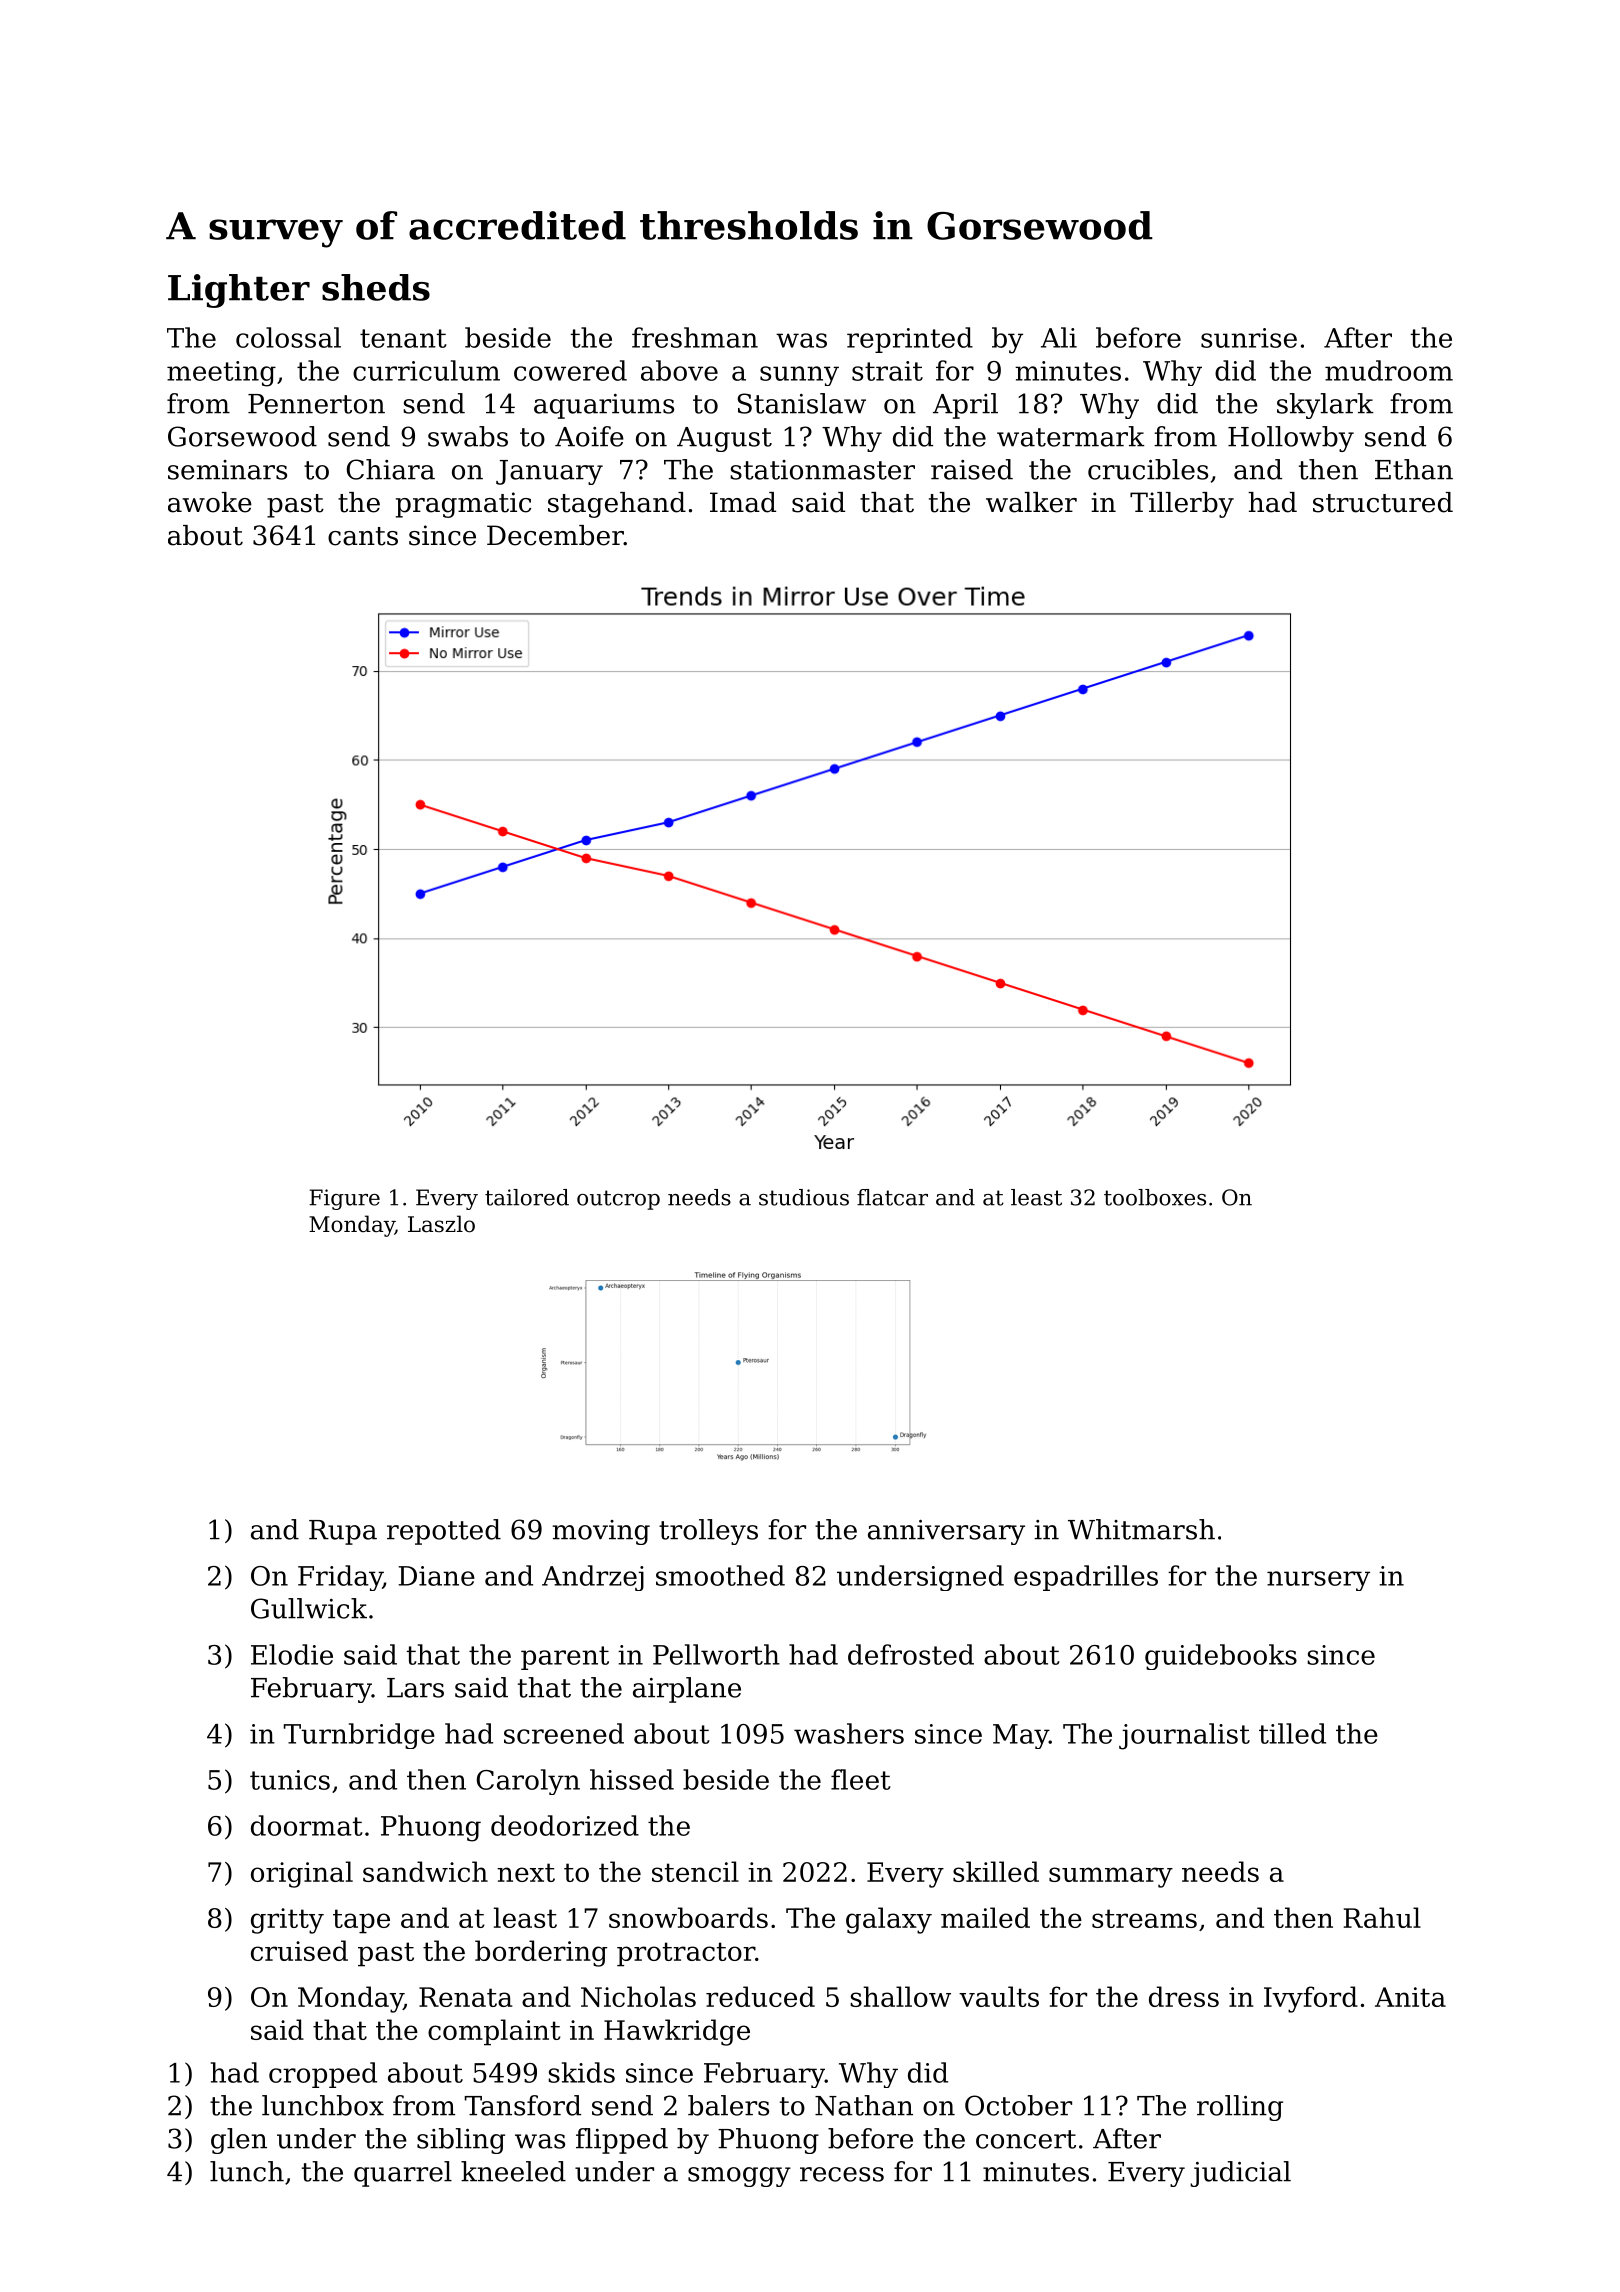 This screenshot has width=1620, height=2292. I want to click on flatcar, so click(892, 1197).
